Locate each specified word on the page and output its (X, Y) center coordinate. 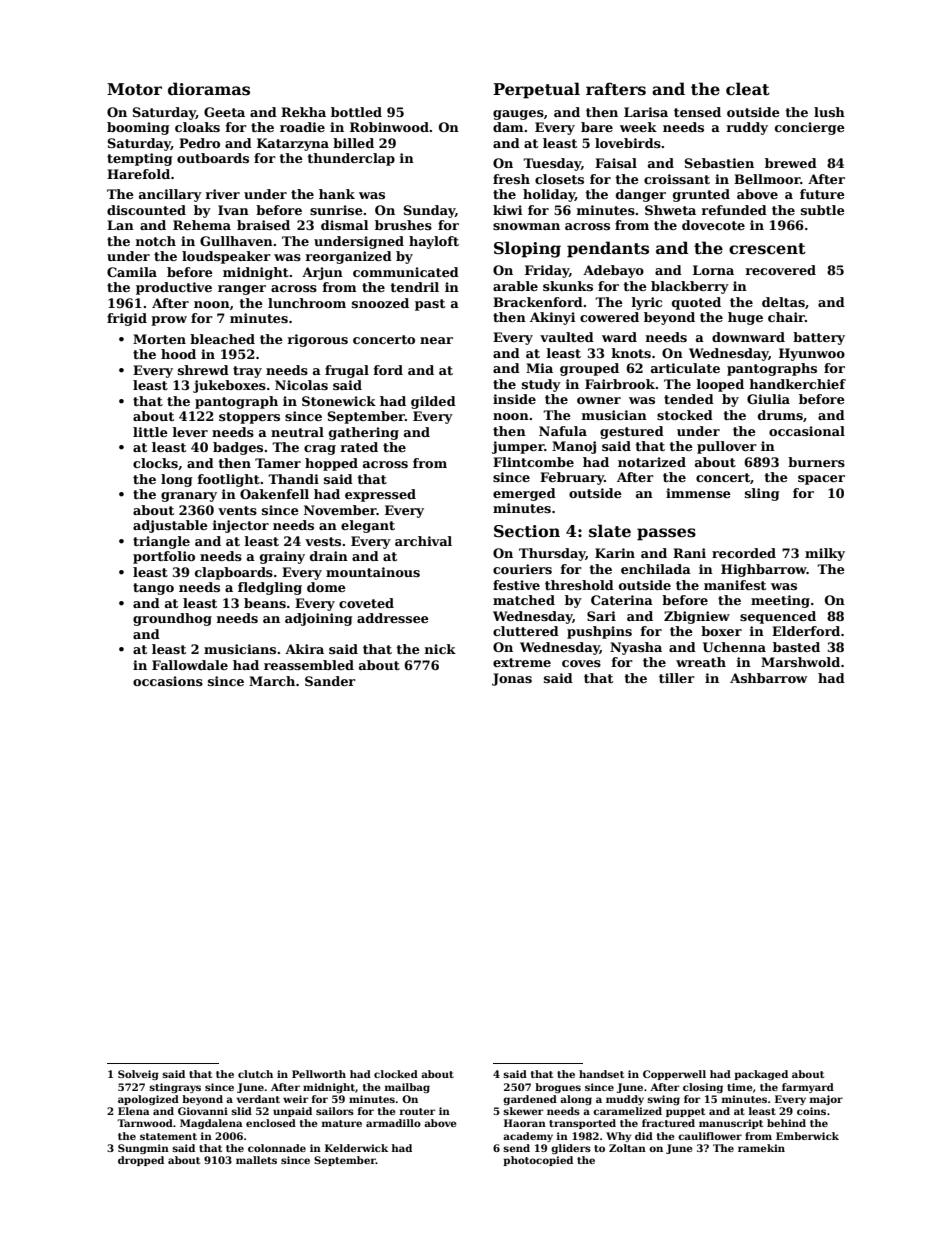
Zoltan (627, 1148)
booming (138, 128)
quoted (696, 303)
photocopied (538, 1161)
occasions (168, 681)
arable (515, 286)
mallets (256, 1160)
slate (610, 531)
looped (720, 385)
